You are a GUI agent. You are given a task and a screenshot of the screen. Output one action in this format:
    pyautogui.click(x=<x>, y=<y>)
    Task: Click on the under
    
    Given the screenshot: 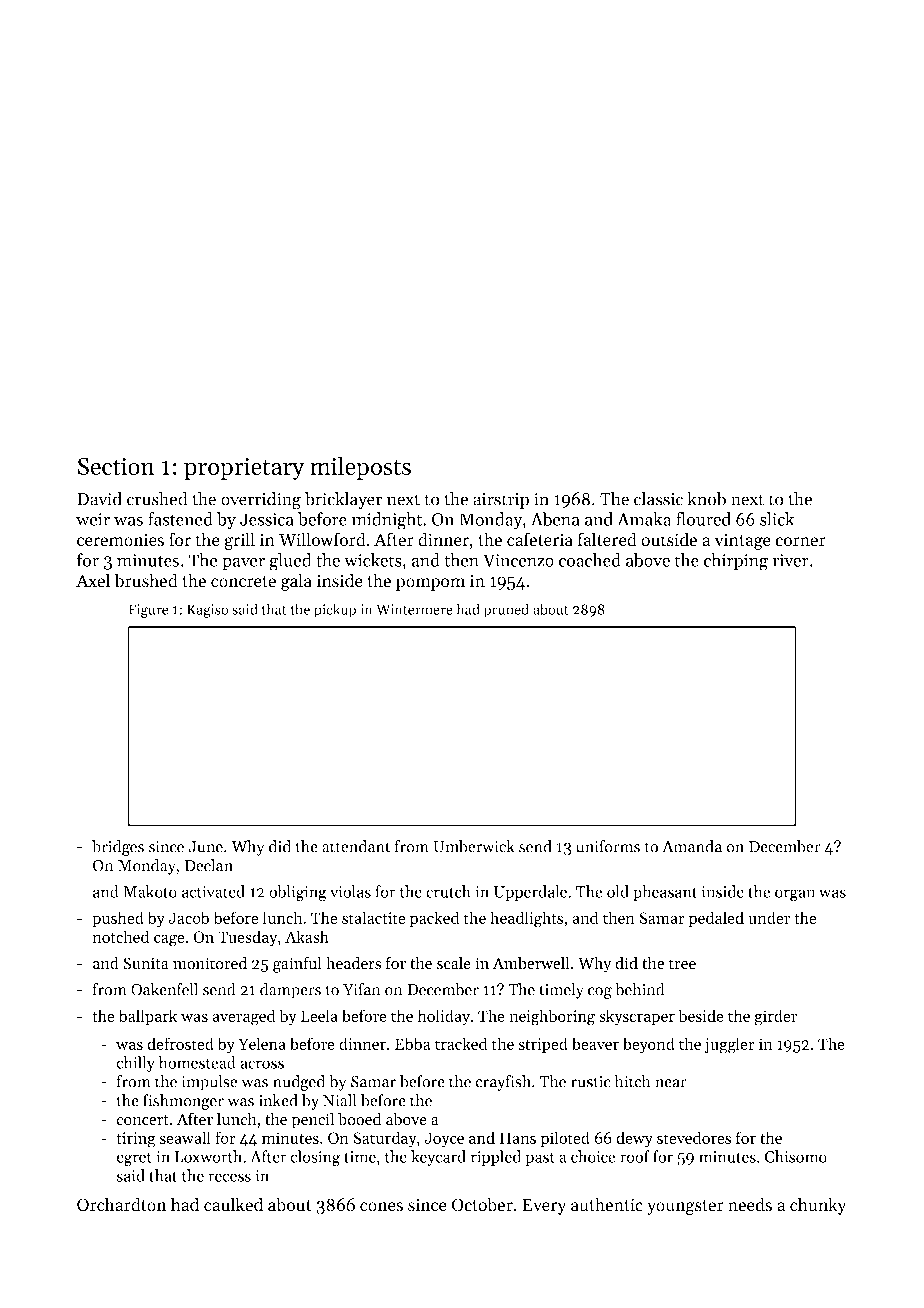 What is the action you would take?
    pyautogui.click(x=769, y=917)
